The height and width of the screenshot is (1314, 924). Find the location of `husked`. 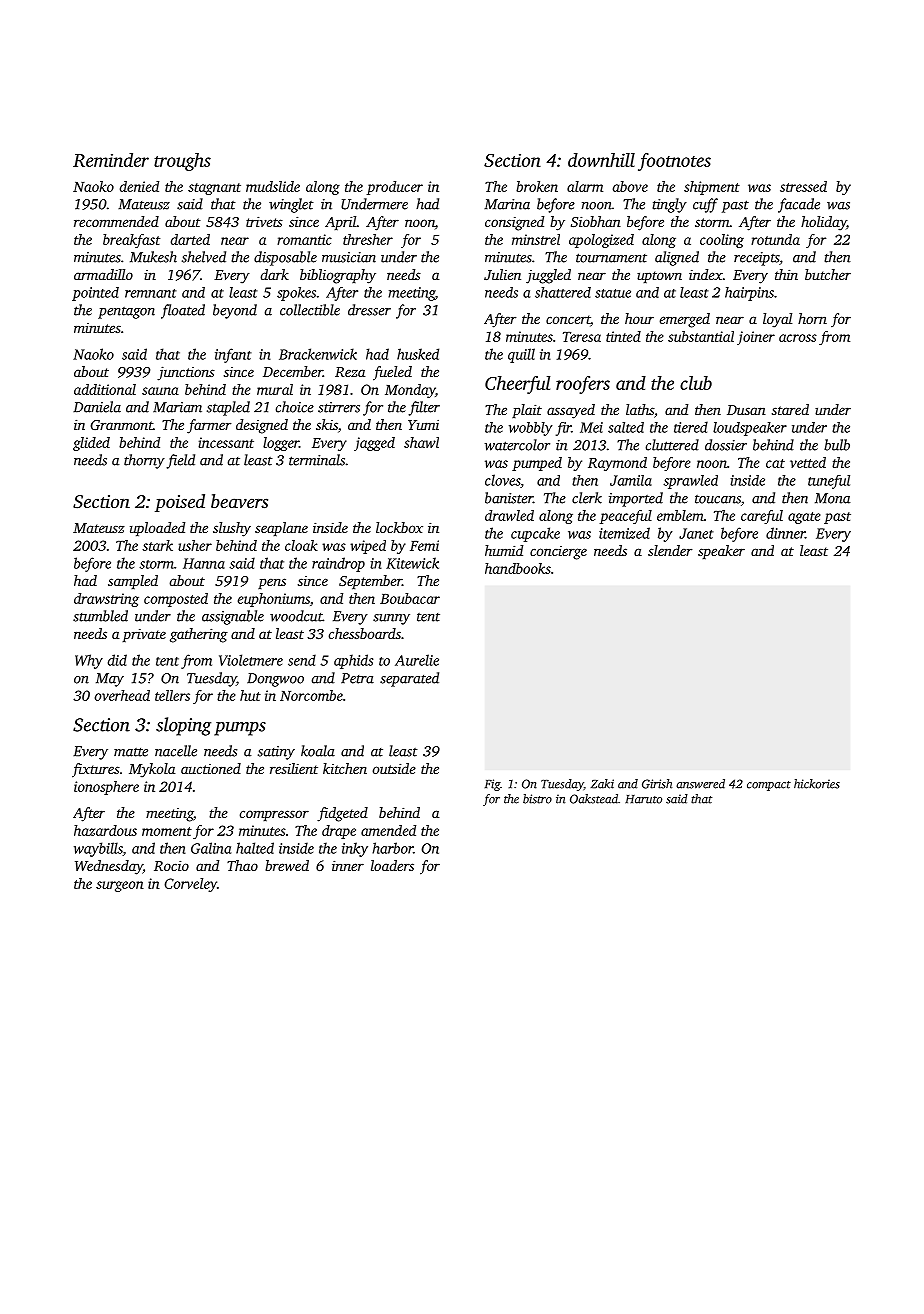

husked is located at coordinates (418, 354).
